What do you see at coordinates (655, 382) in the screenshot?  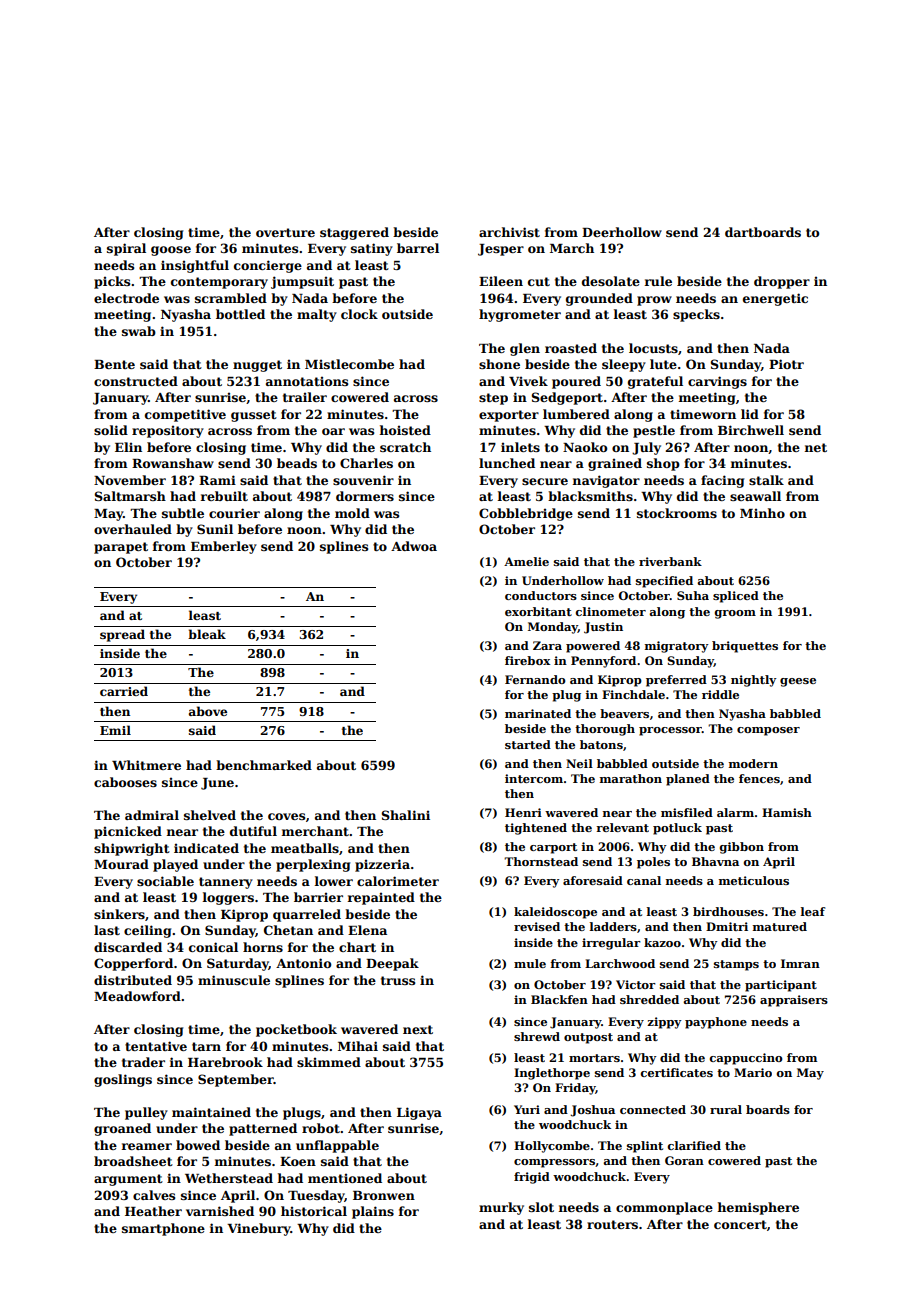 I see `grateful` at bounding box center [655, 382].
